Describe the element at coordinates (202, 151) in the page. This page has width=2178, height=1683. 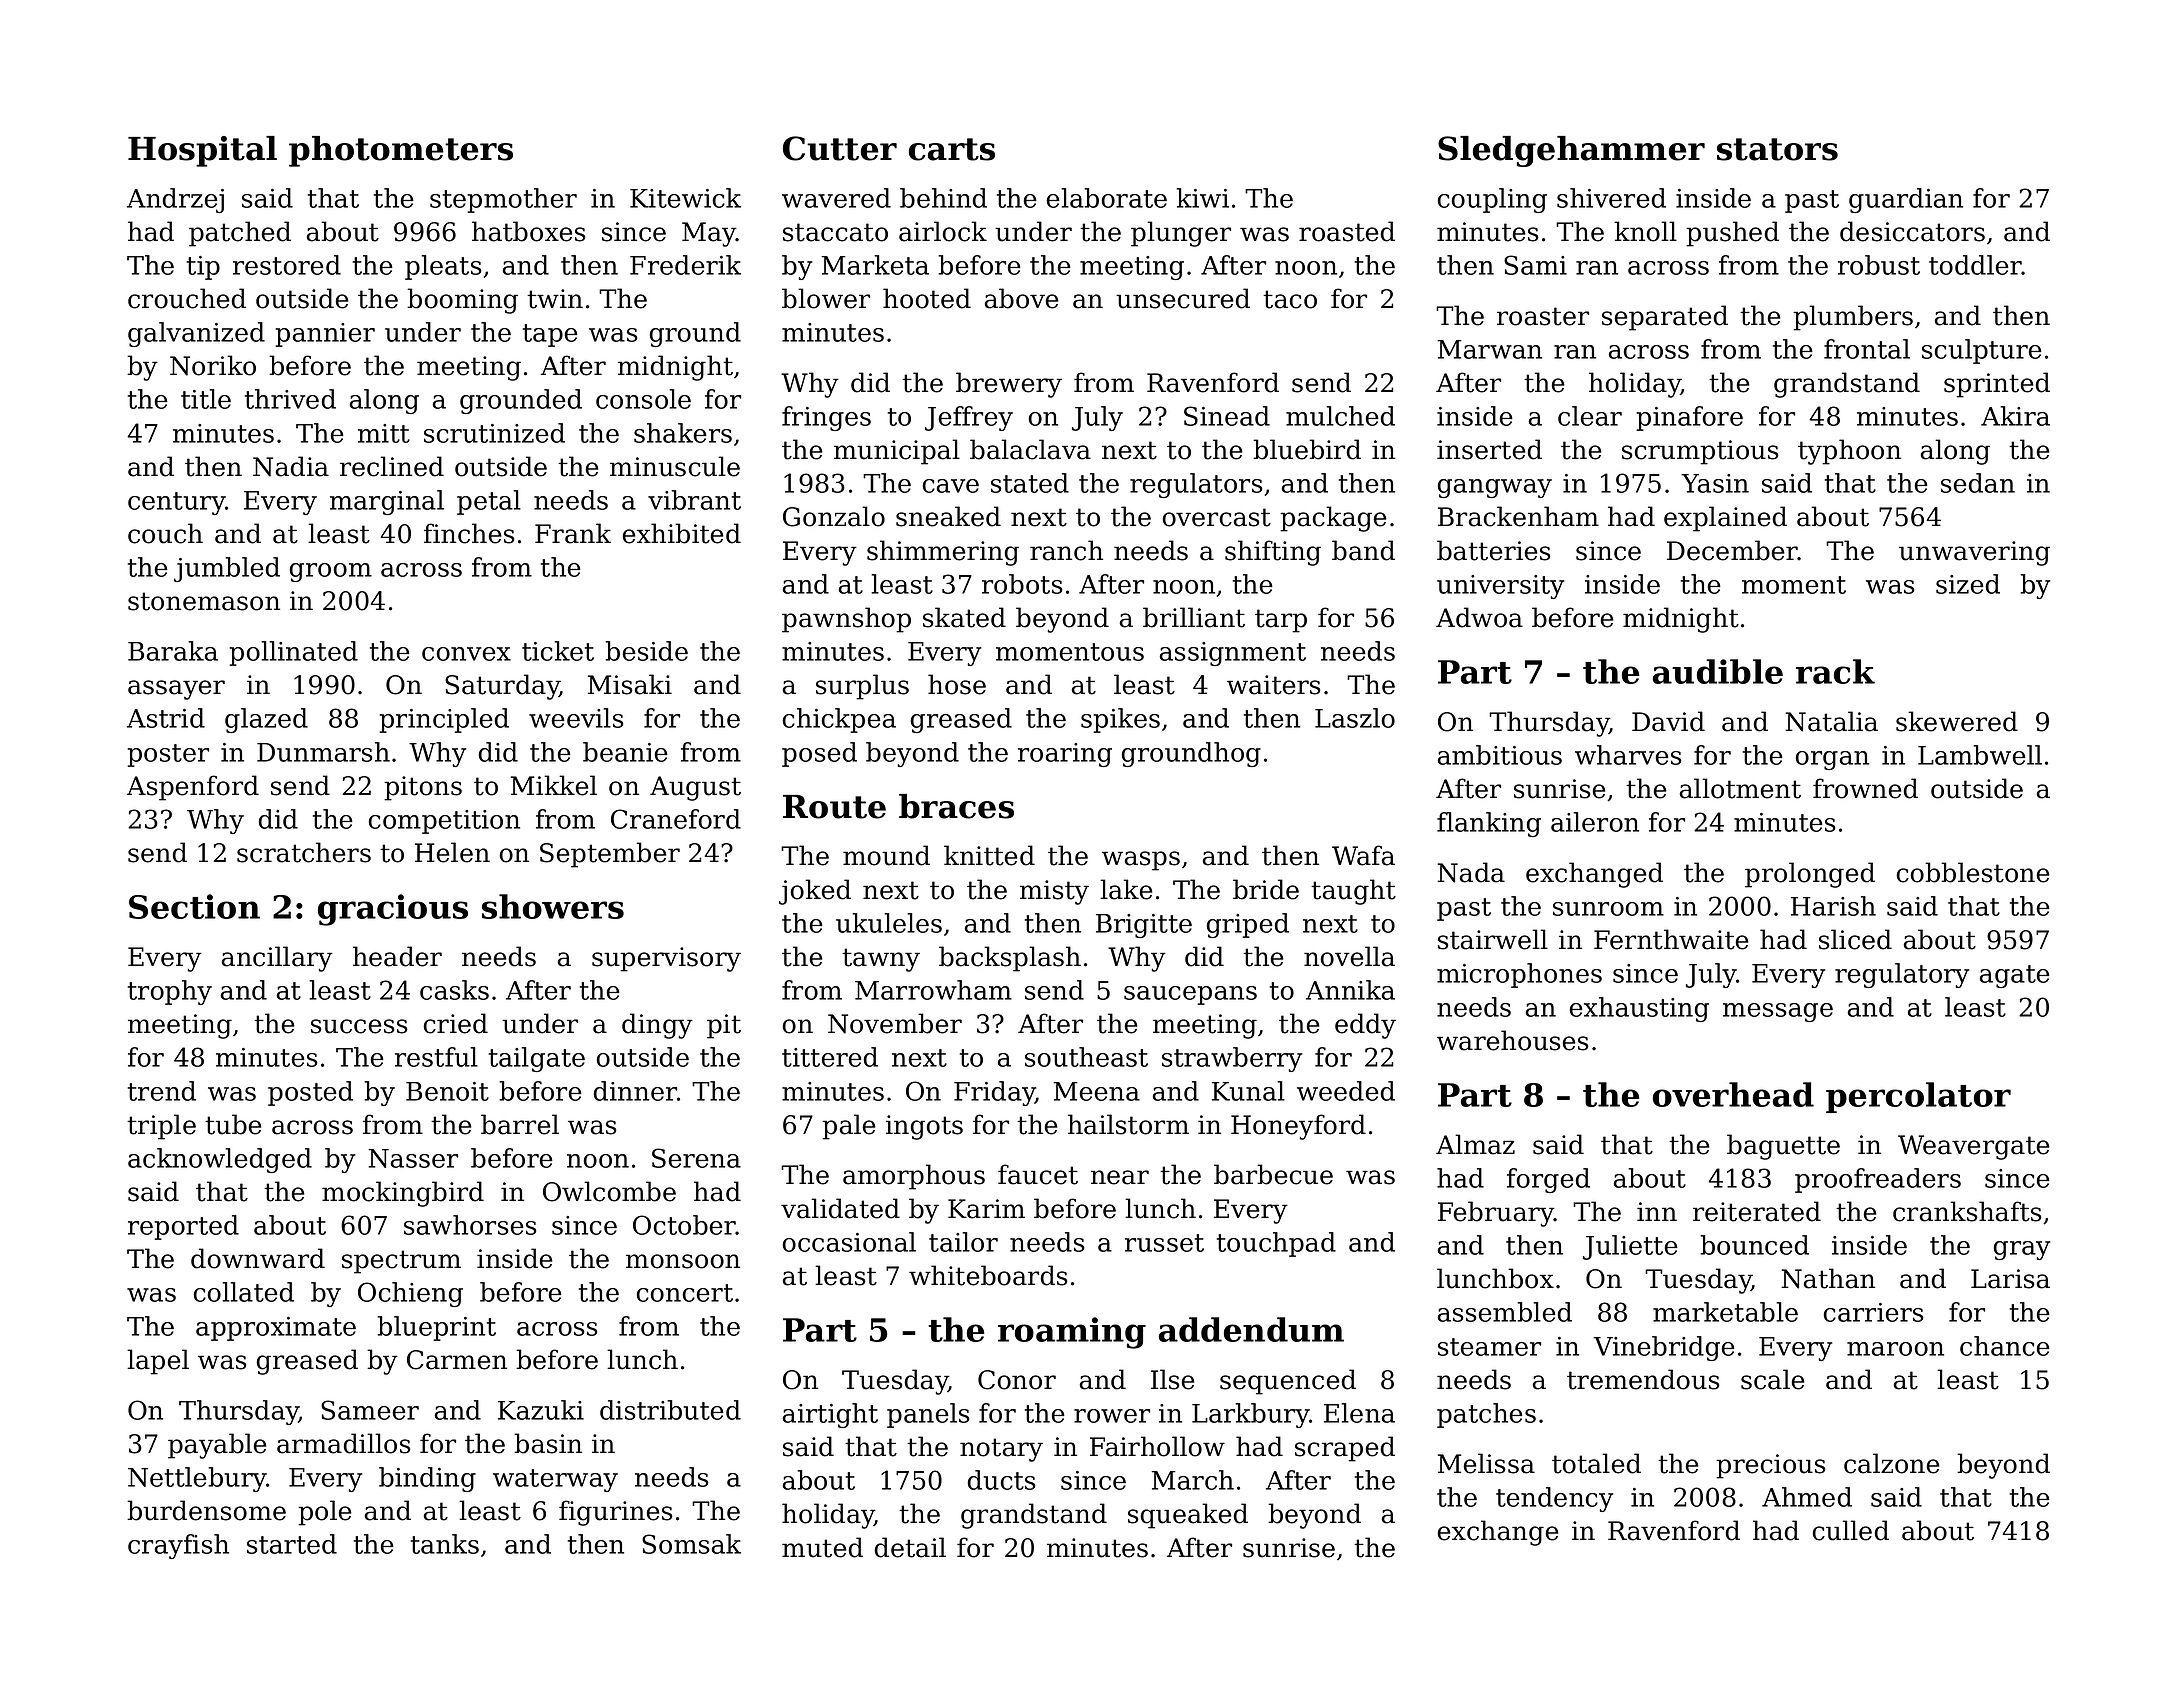
I see `Hospital` at that location.
